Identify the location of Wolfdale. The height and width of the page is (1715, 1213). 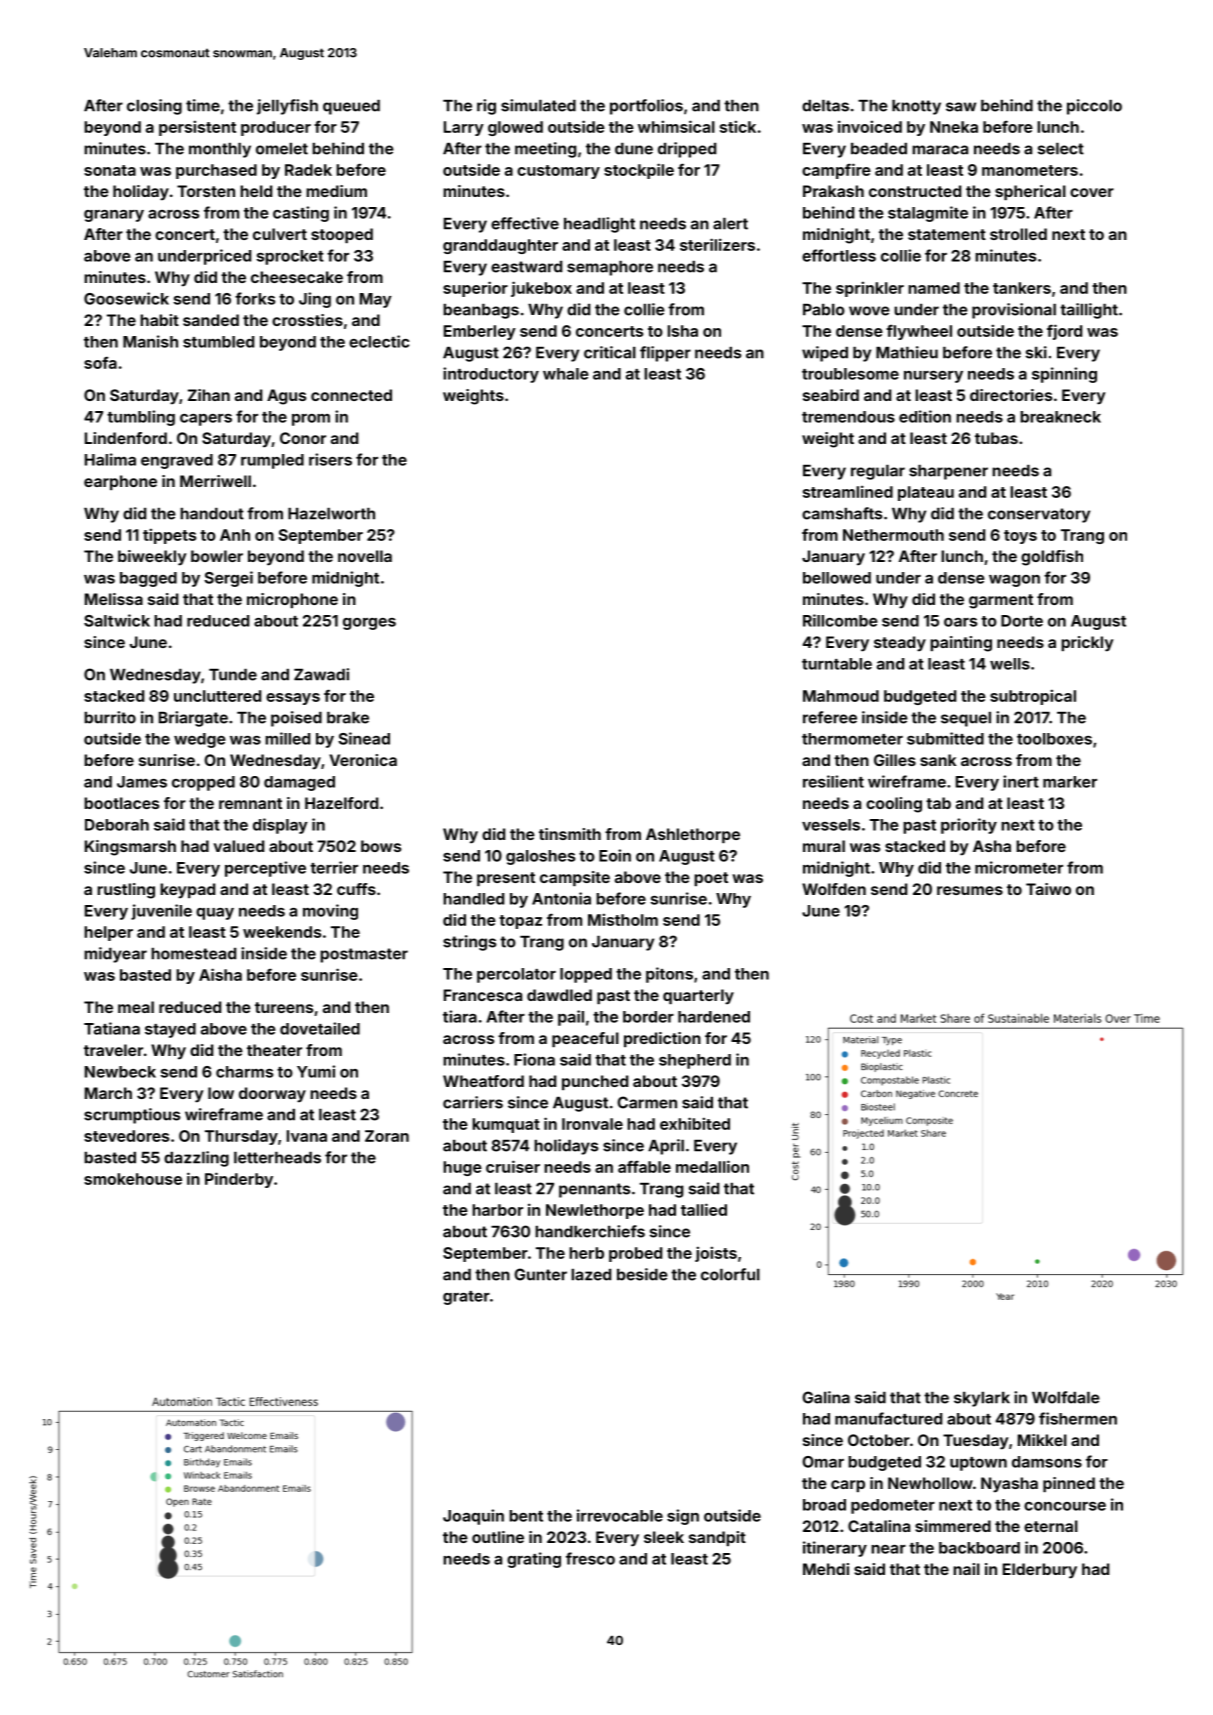
(1066, 1397).
